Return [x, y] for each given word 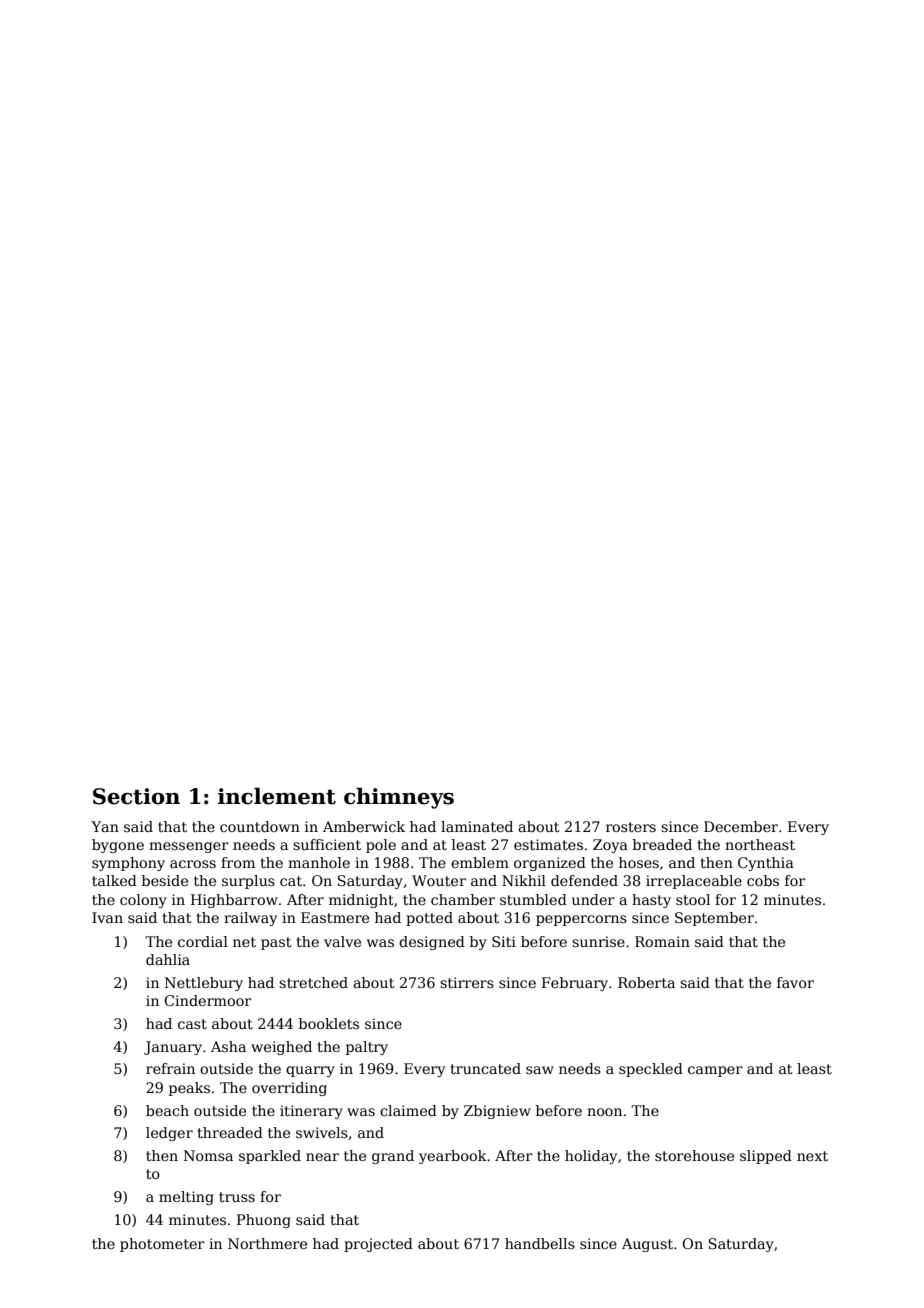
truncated [485, 1068]
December [741, 826]
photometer [162, 1245]
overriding [289, 1089]
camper [715, 1071]
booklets [329, 1023]
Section [136, 796]
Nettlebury [204, 984]
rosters [631, 827]
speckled [651, 1070]
